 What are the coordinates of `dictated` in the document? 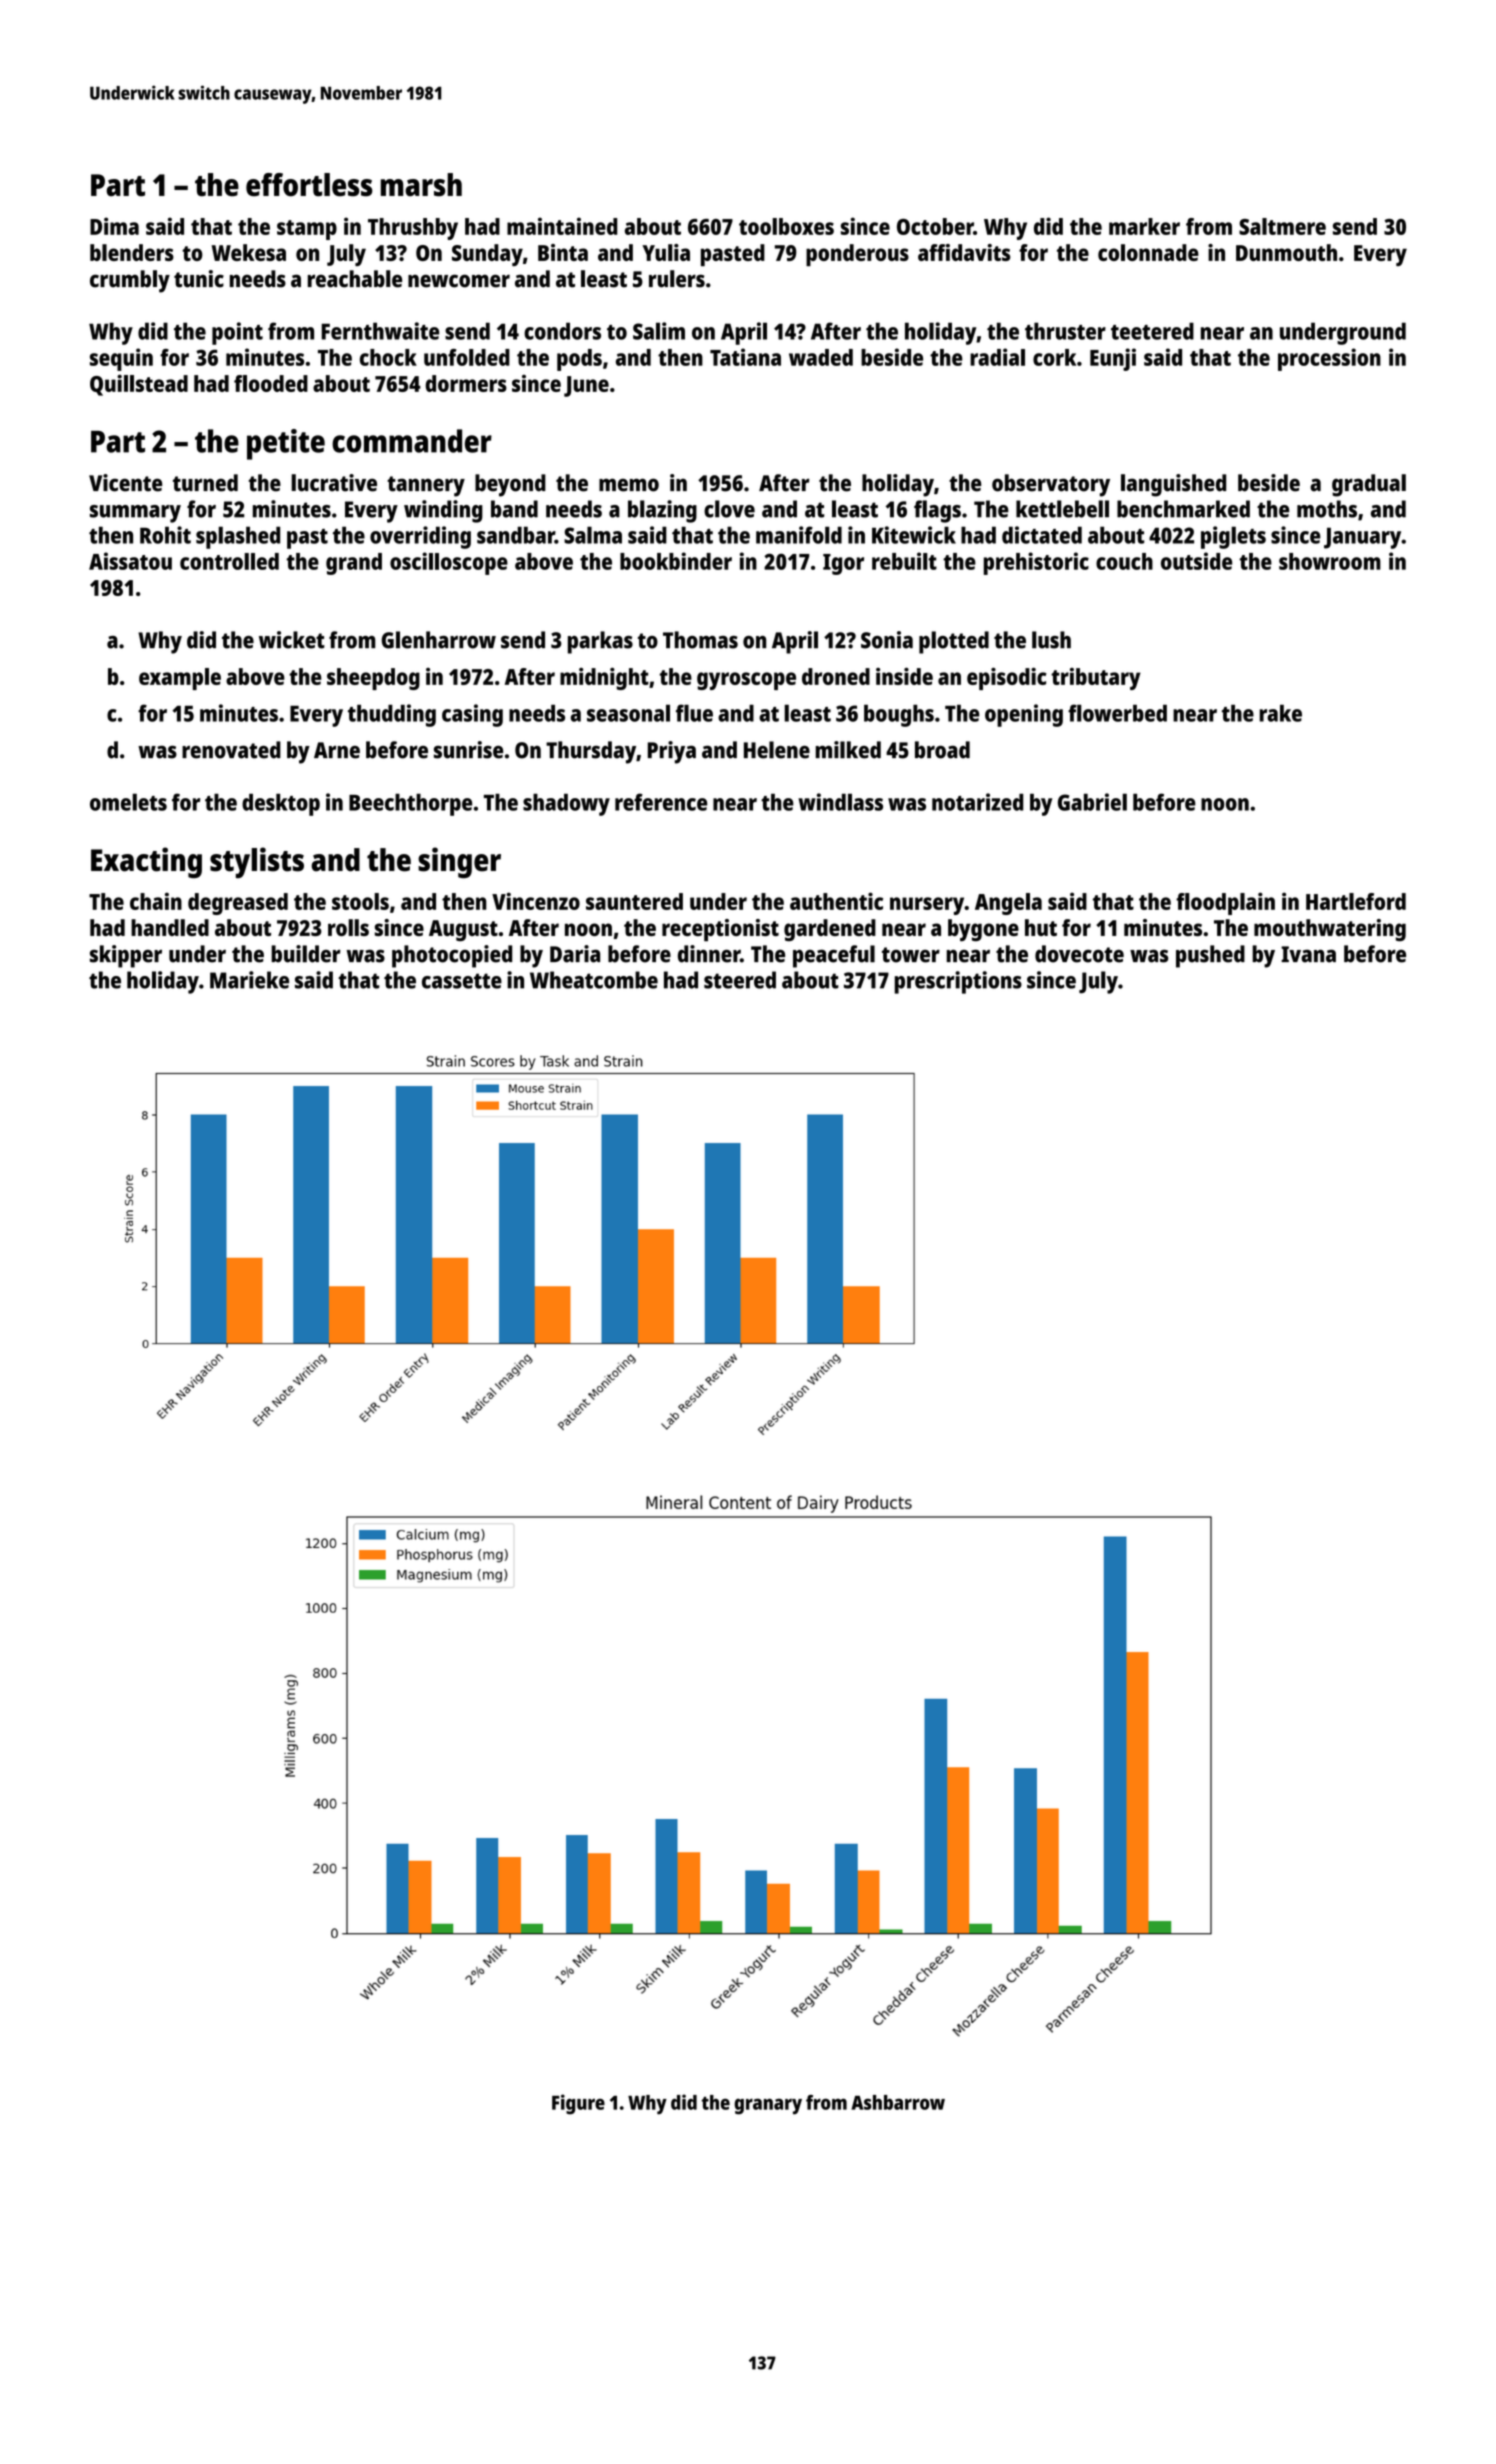 It's located at (1042, 535).
